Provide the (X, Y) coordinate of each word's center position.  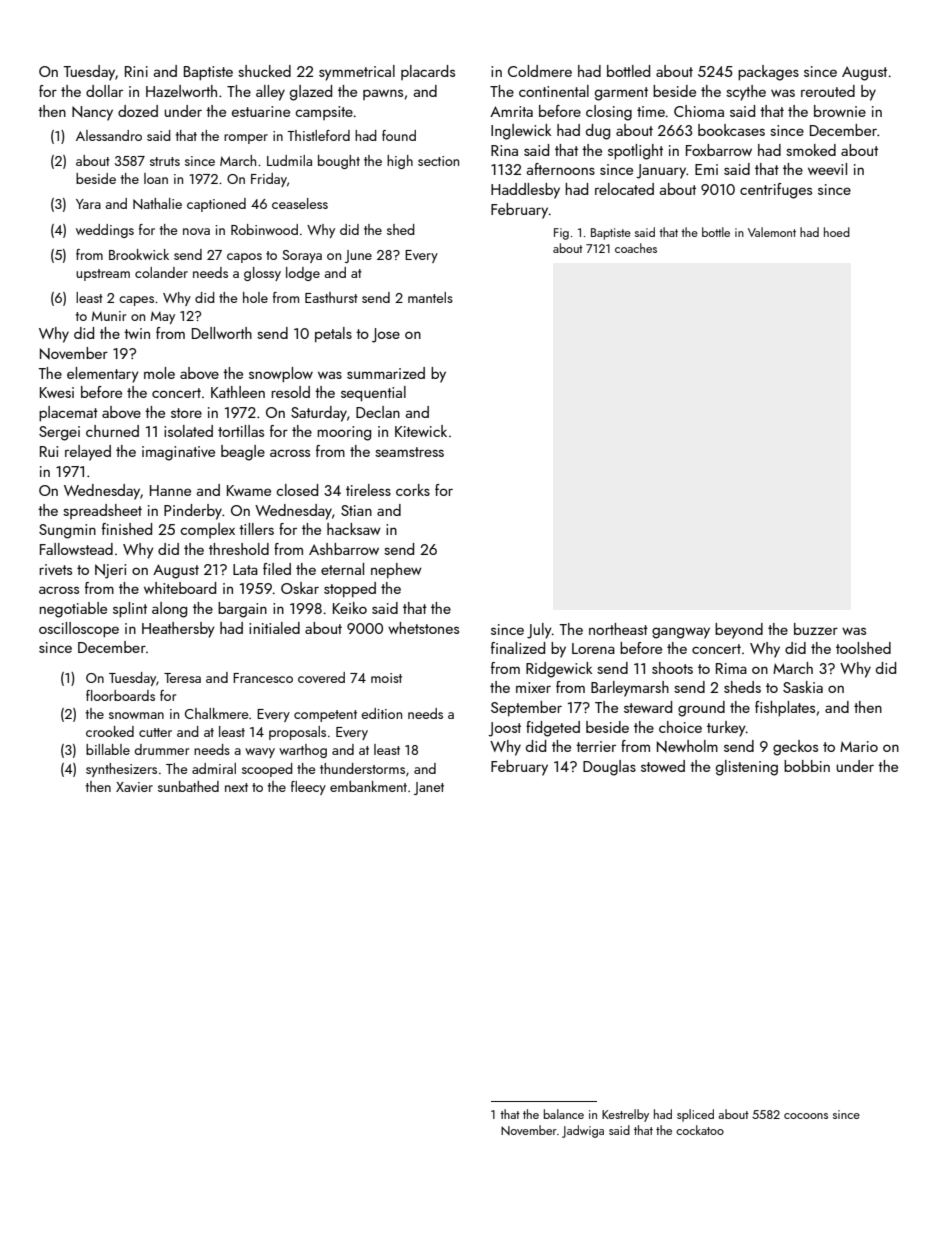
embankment (368, 786)
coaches (636, 248)
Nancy (92, 113)
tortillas (241, 431)
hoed (837, 232)
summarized (386, 373)
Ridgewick (559, 670)
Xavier (134, 787)
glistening (747, 768)
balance (564, 1114)
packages (768, 73)
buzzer (816, 629)
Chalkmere (216, 713)
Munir (109, 316)
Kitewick (421, 431)
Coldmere (540, 71)
